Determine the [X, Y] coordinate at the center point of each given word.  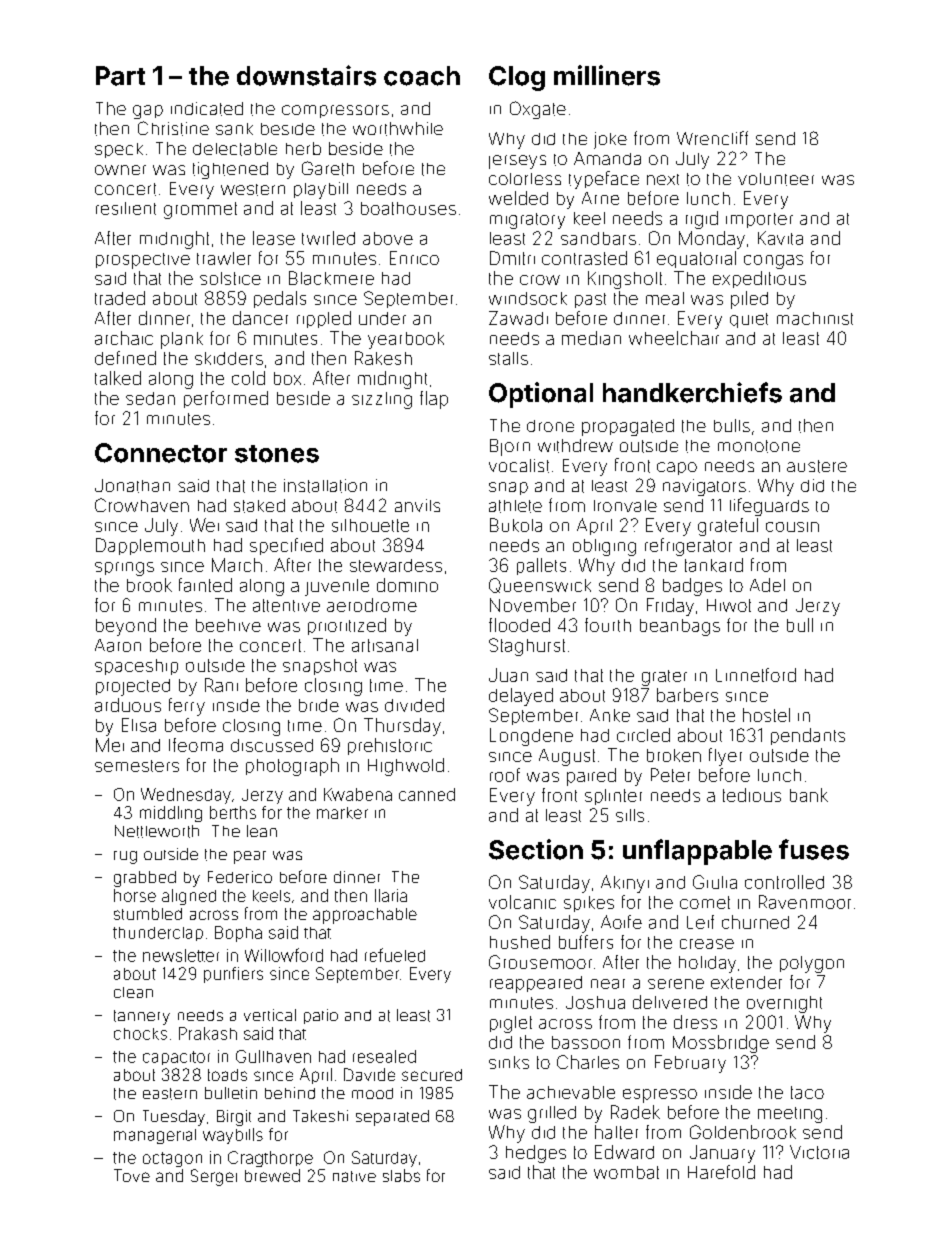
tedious [752, 795]
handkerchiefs [692, 392]
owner [120, 170]
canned [427, 794]
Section [536, 849]
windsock [528, 298]
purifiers [233, 975]
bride [319, 705]
